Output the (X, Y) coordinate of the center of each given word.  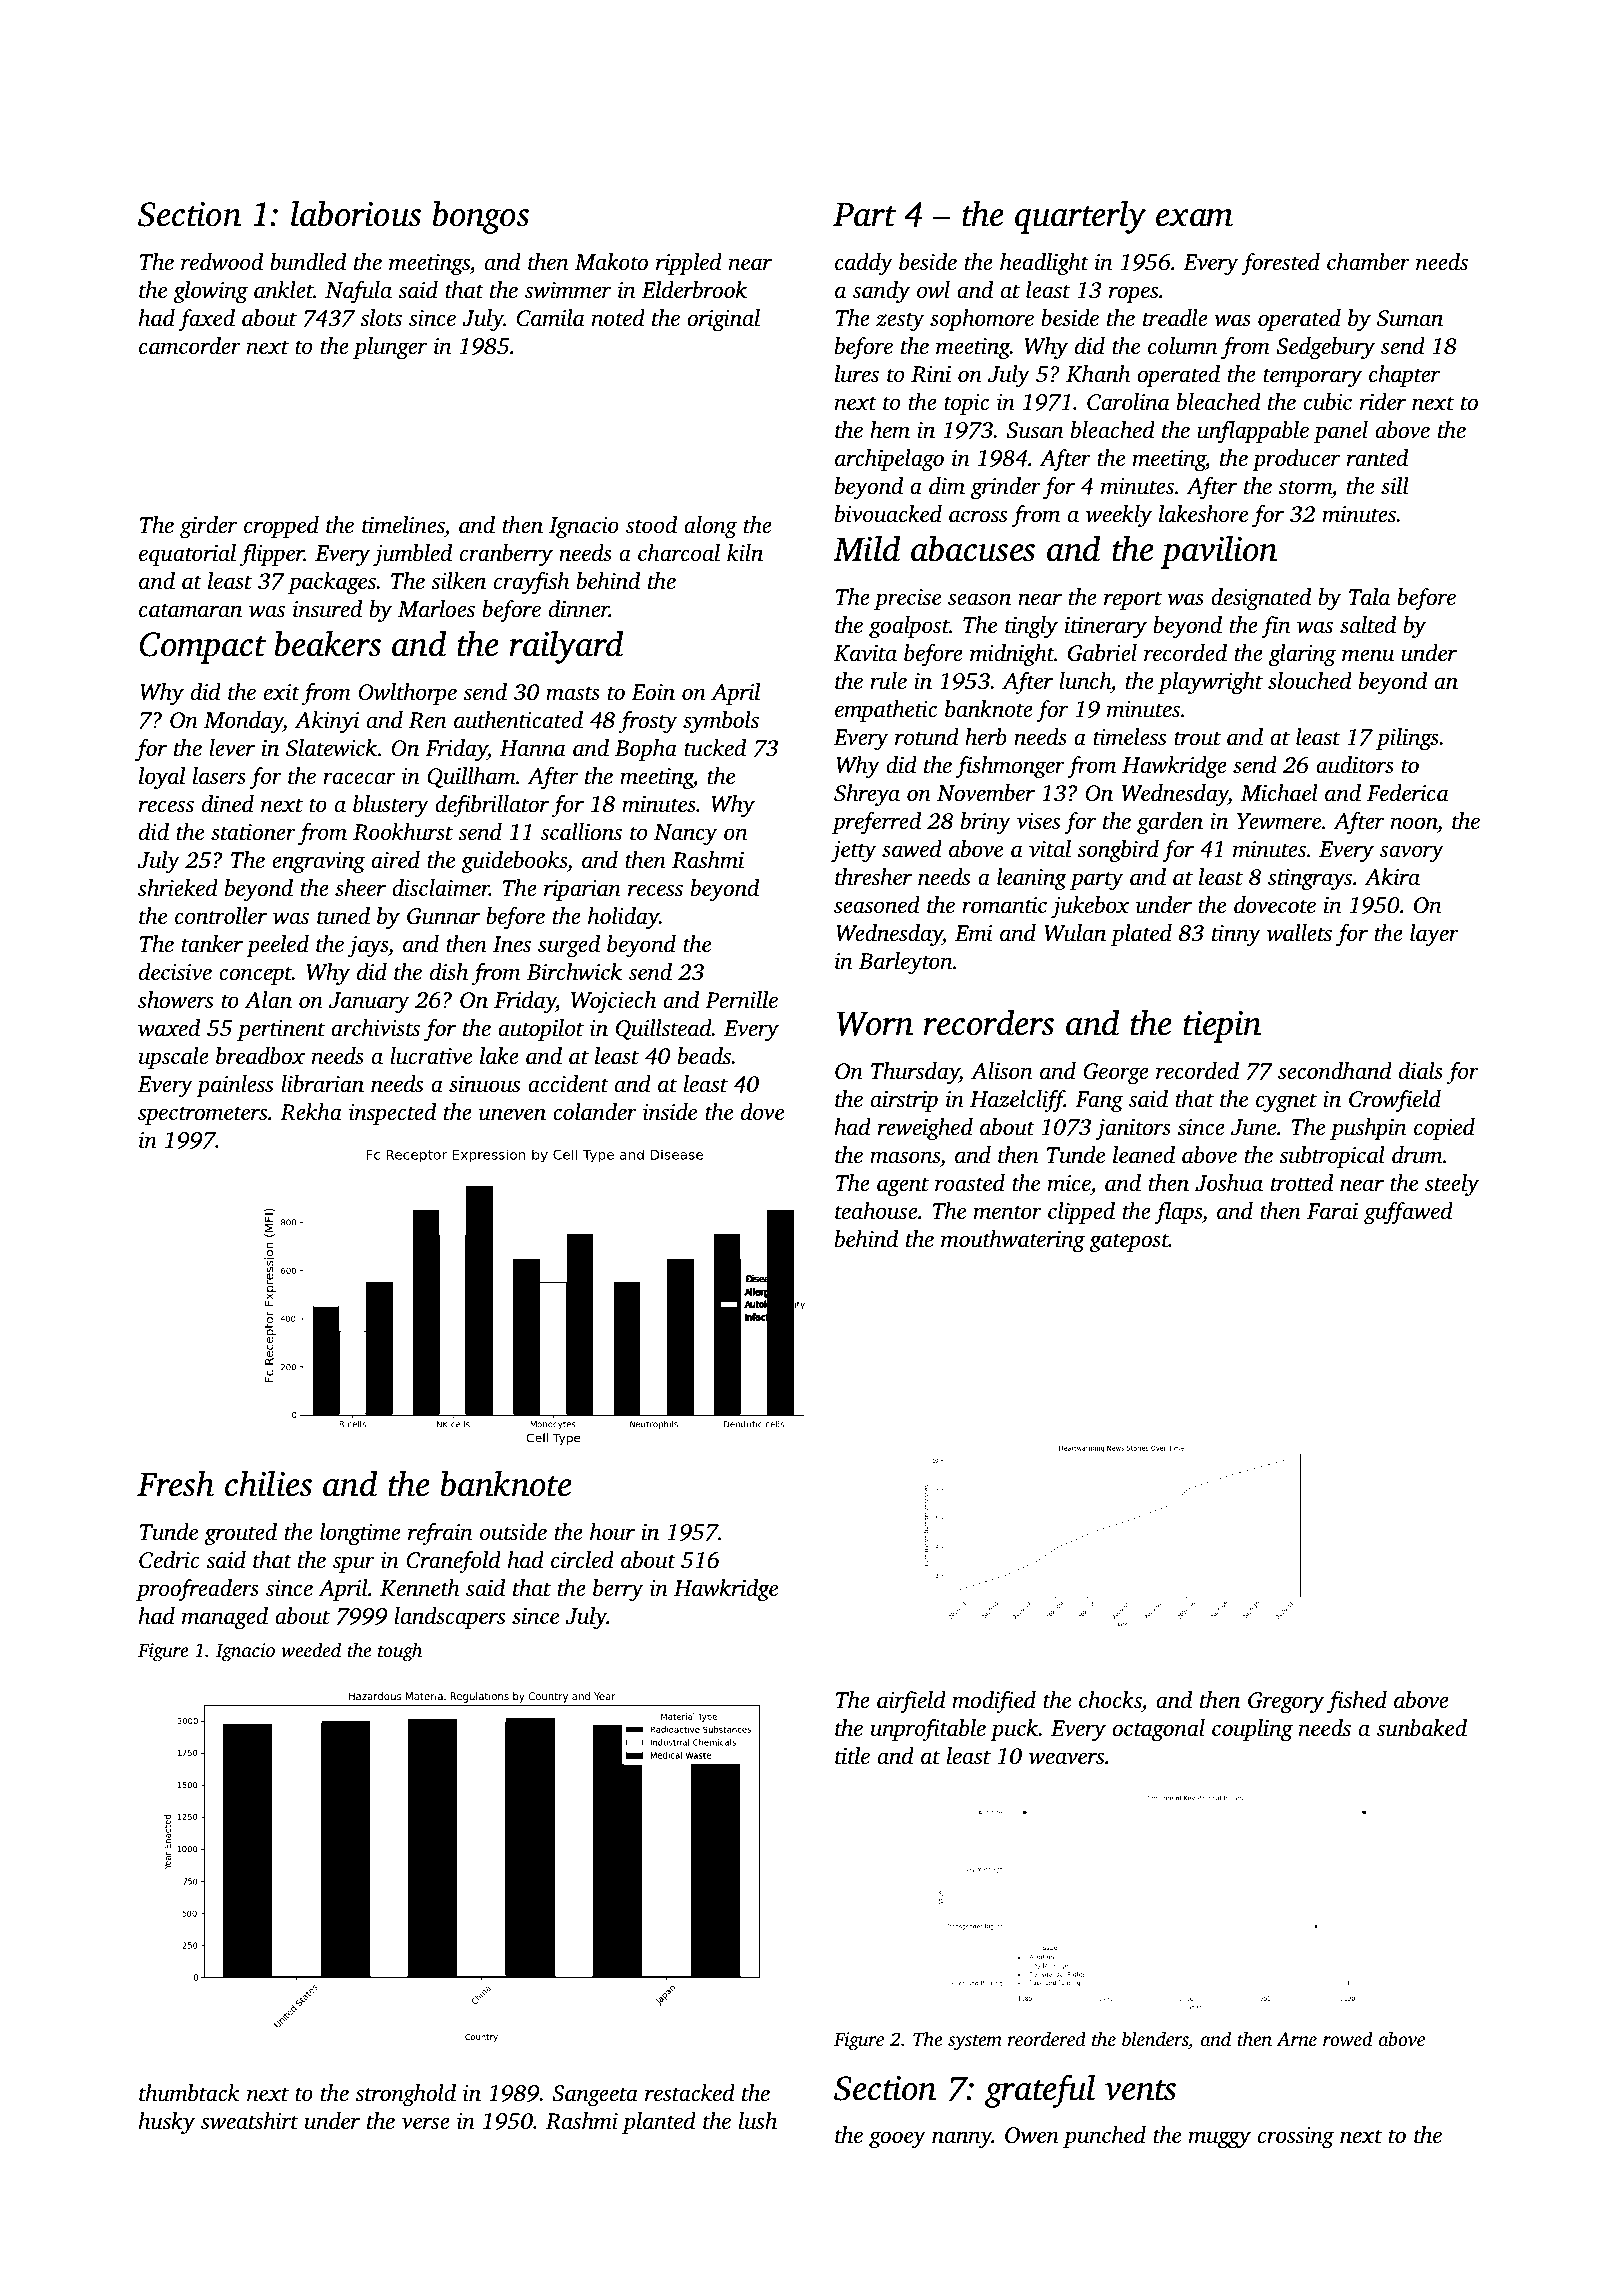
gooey (897, 2140)
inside (670, 1112)
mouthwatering (1013, 1241)
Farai (1332, 1211)
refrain (440, 1534)
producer (1296, 460)
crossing (1296, 2138)
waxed (169, 1028)
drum (1417, 1155)
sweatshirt (249, 2121)
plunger (390, 348)
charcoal (679, 553)
